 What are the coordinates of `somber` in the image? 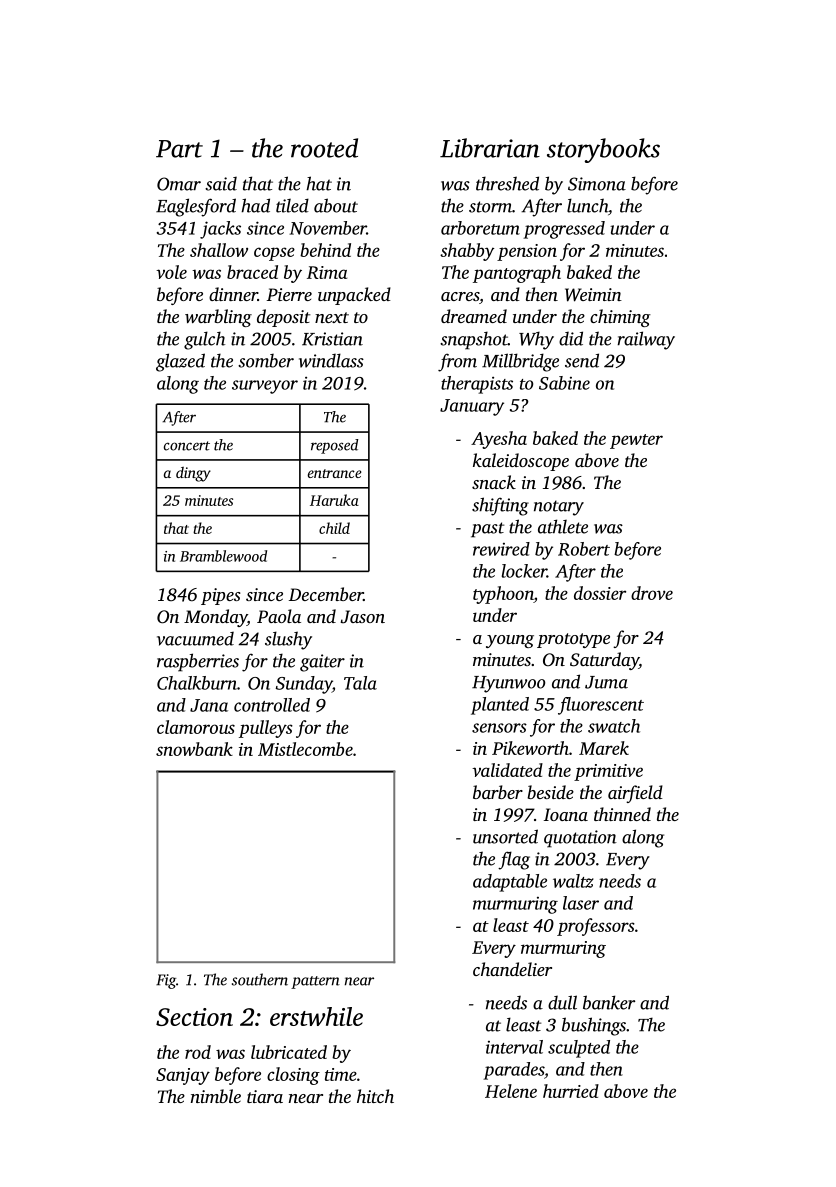 It's located at (266, 361).
